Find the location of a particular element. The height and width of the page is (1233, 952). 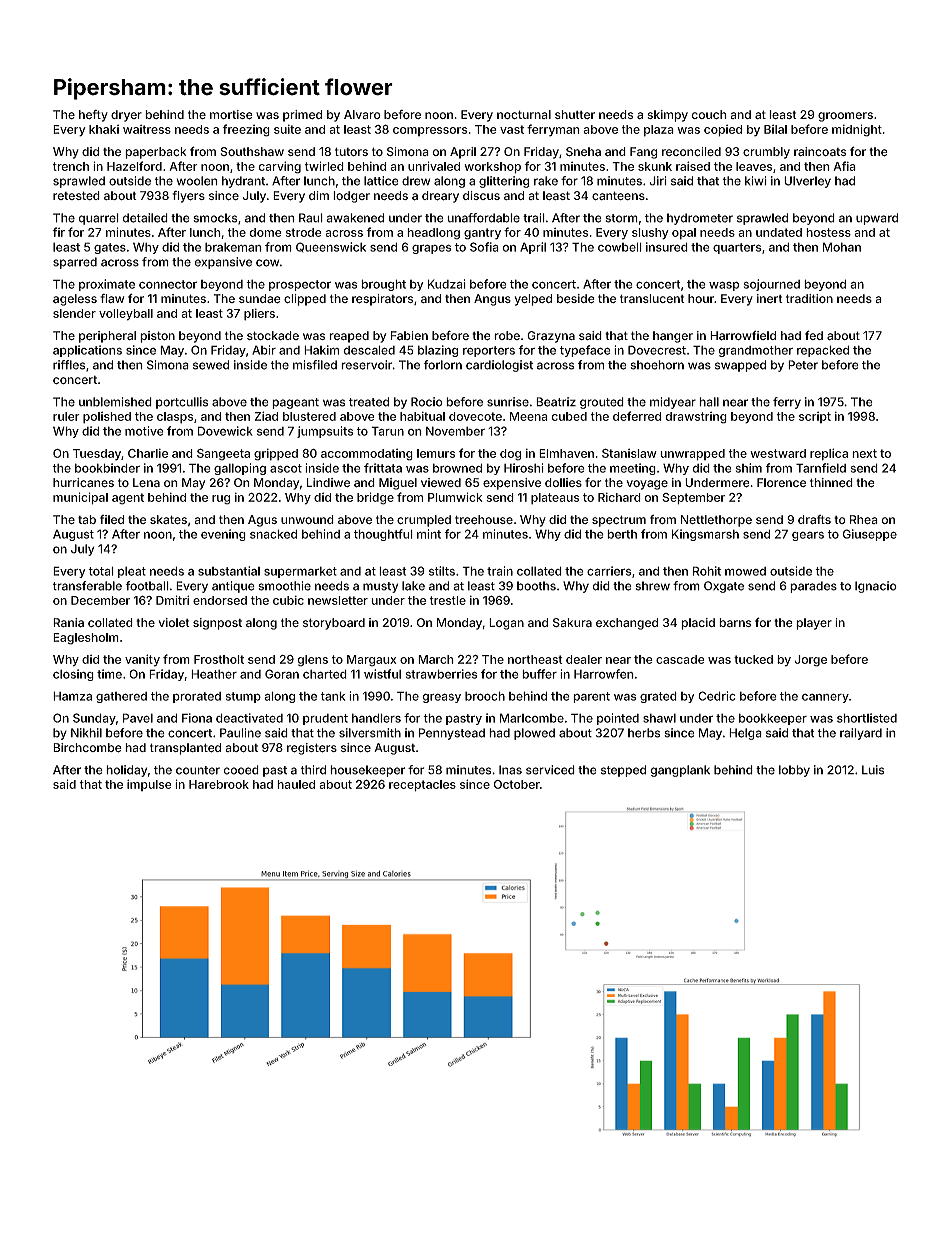

municipal is located at coordinates (80, 498).
